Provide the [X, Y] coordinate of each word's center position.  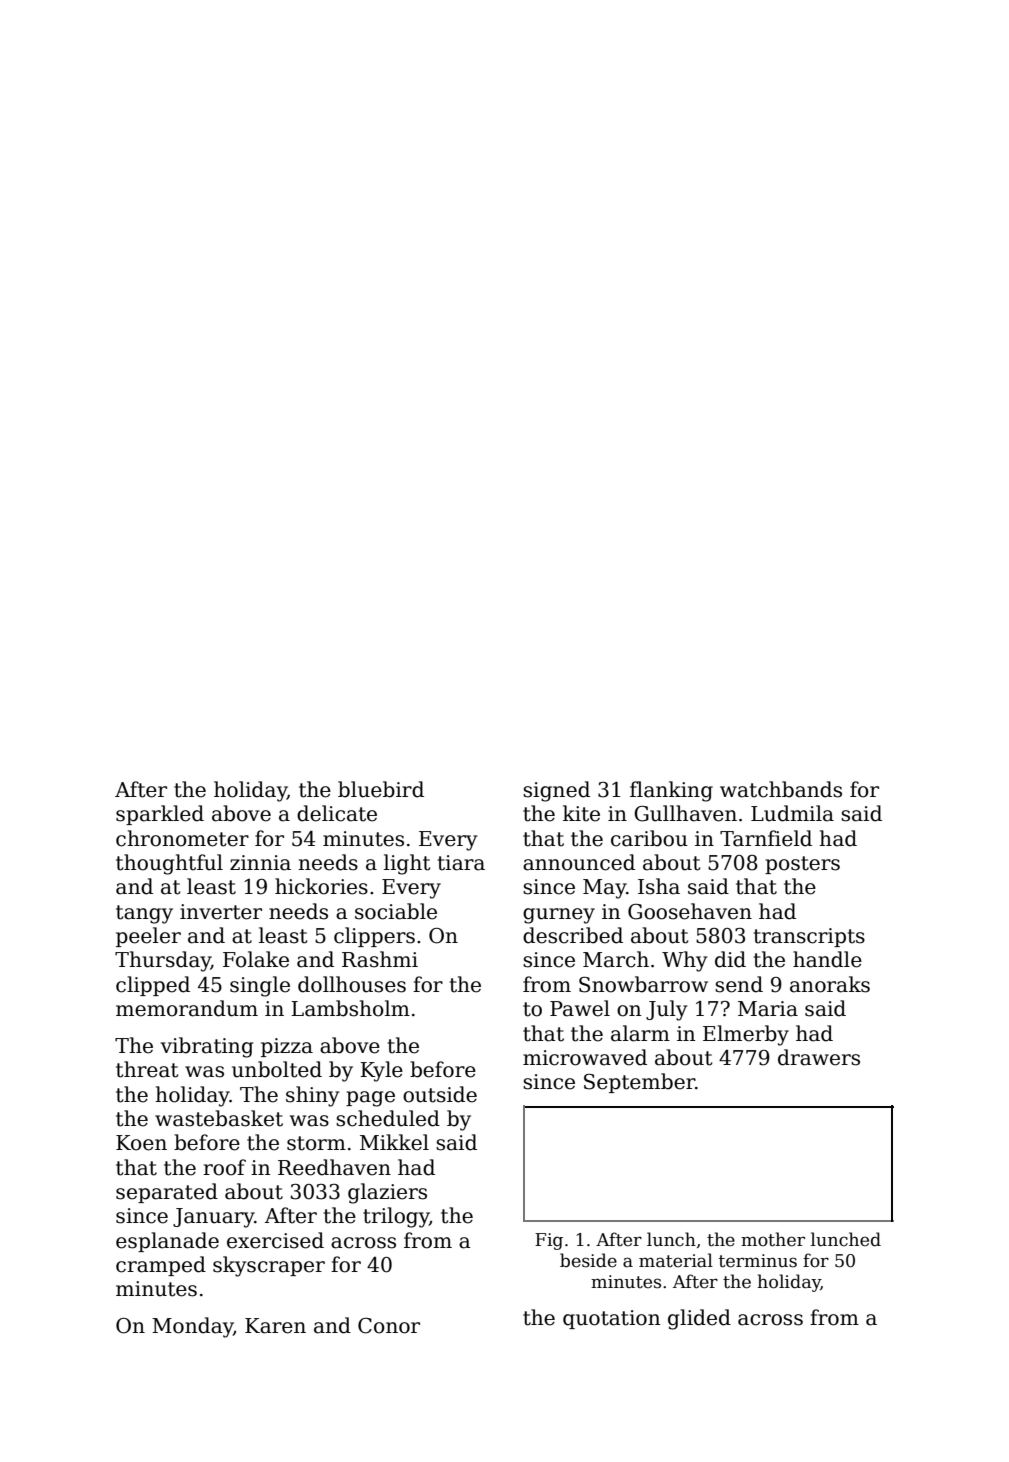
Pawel [580, 1008]
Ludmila [792, 813]
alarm [640, 1033]
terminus [758, 1261]
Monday [192, 1327]
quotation [612, 1319]
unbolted [277, 1069]
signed [556, 791]
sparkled [160, 815]
